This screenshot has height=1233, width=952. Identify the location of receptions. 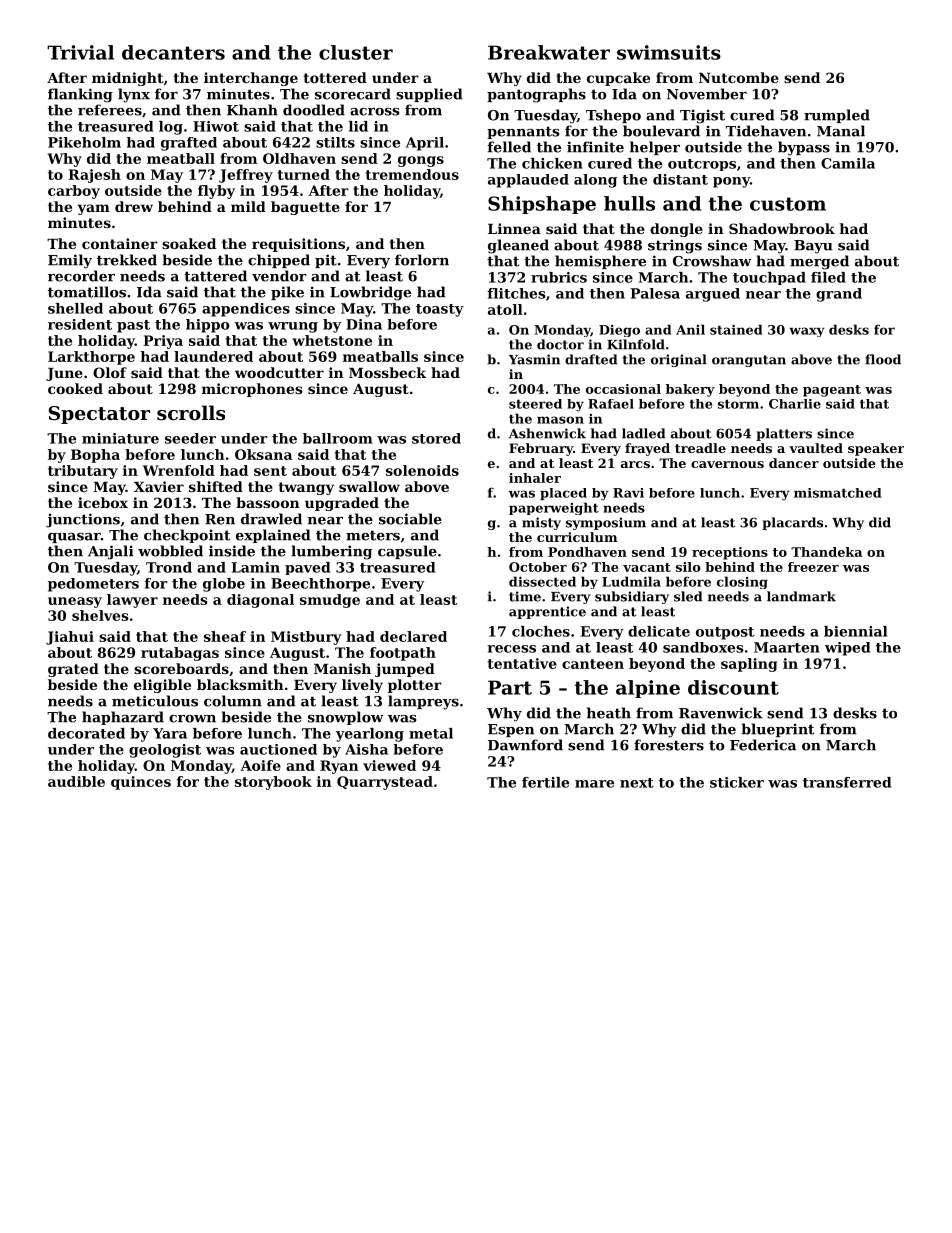
(730, 553).
